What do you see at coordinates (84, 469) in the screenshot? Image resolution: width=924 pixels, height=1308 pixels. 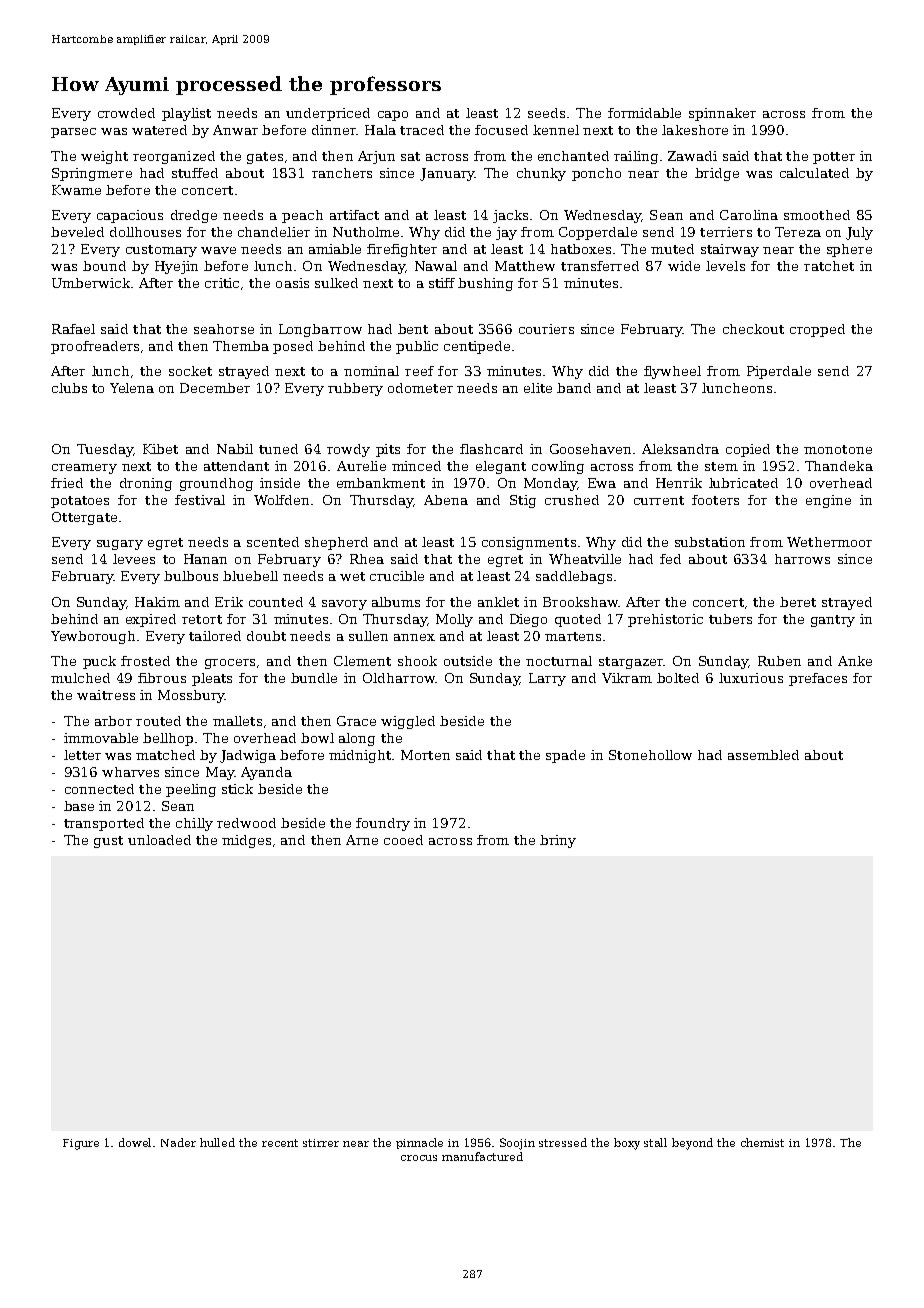 I see `creamery` at bounding box center [84, 469].
